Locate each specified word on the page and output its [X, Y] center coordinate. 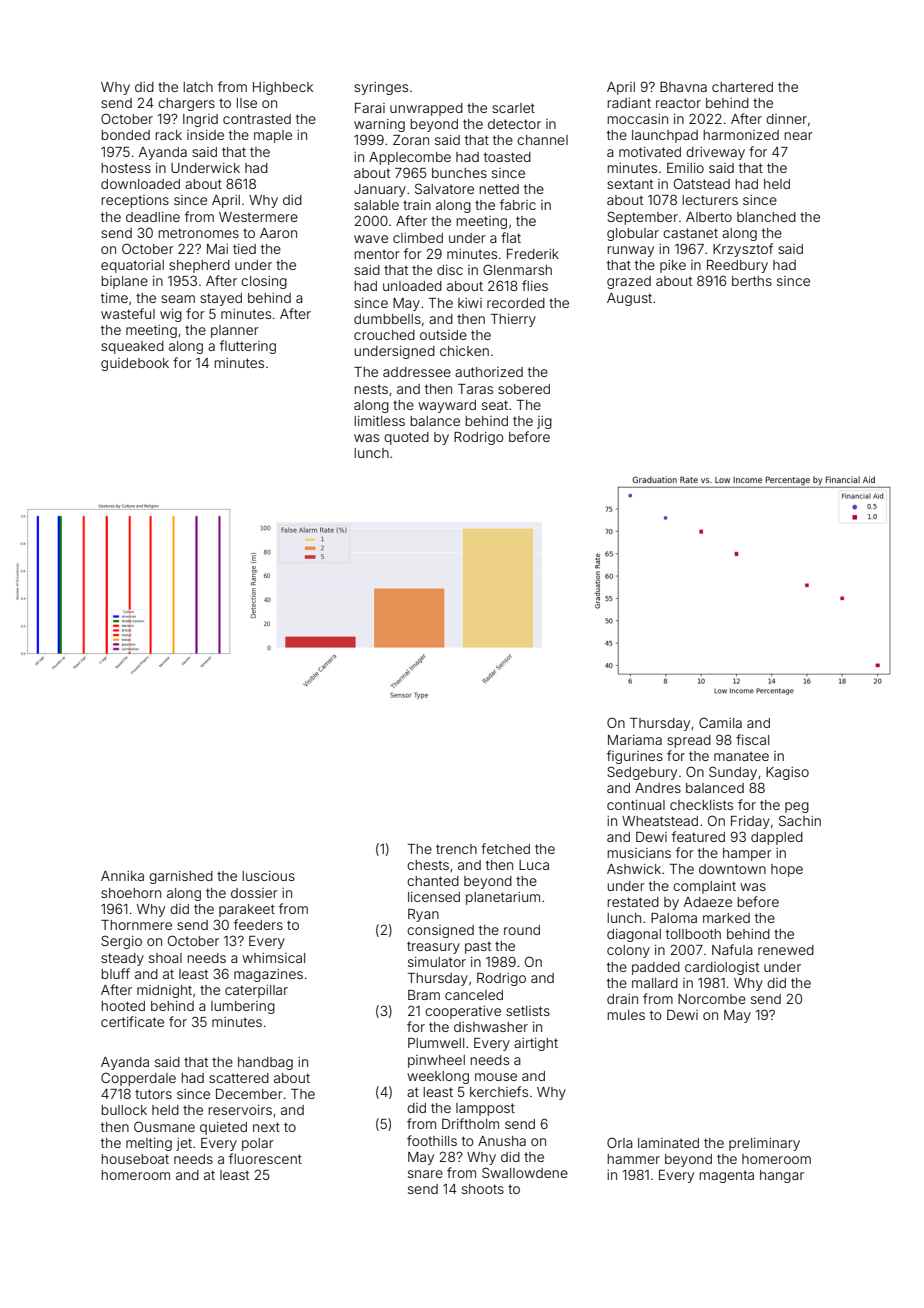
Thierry [513, 320]
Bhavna [683, 87]
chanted [433, 881]
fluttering [248, 347]
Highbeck [283, 88]
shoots [483, 1189]
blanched [766, 217]
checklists [701, 805]
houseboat [135, 1159]
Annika [122, 876]
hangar [782, 1176]
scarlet [513, 108]
